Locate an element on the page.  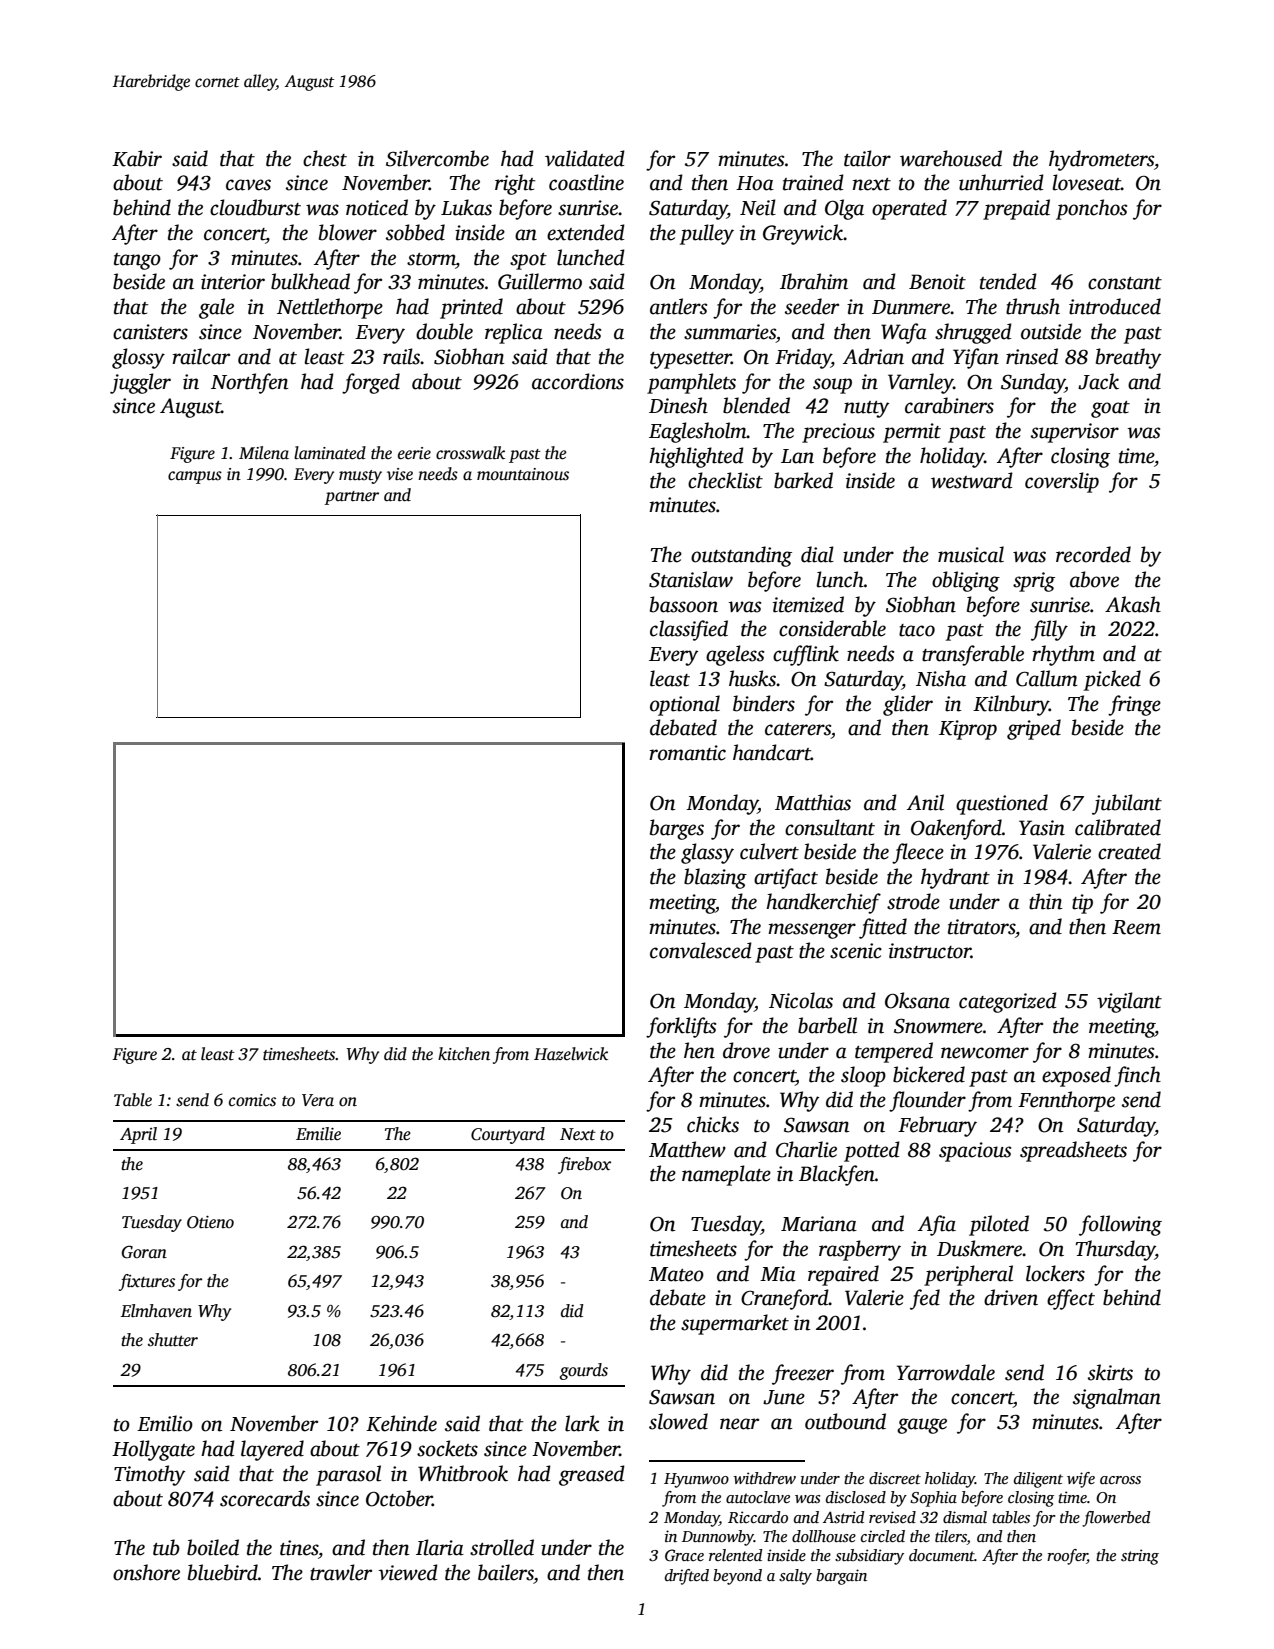
drifted is located at coordinates (687, 1577).
